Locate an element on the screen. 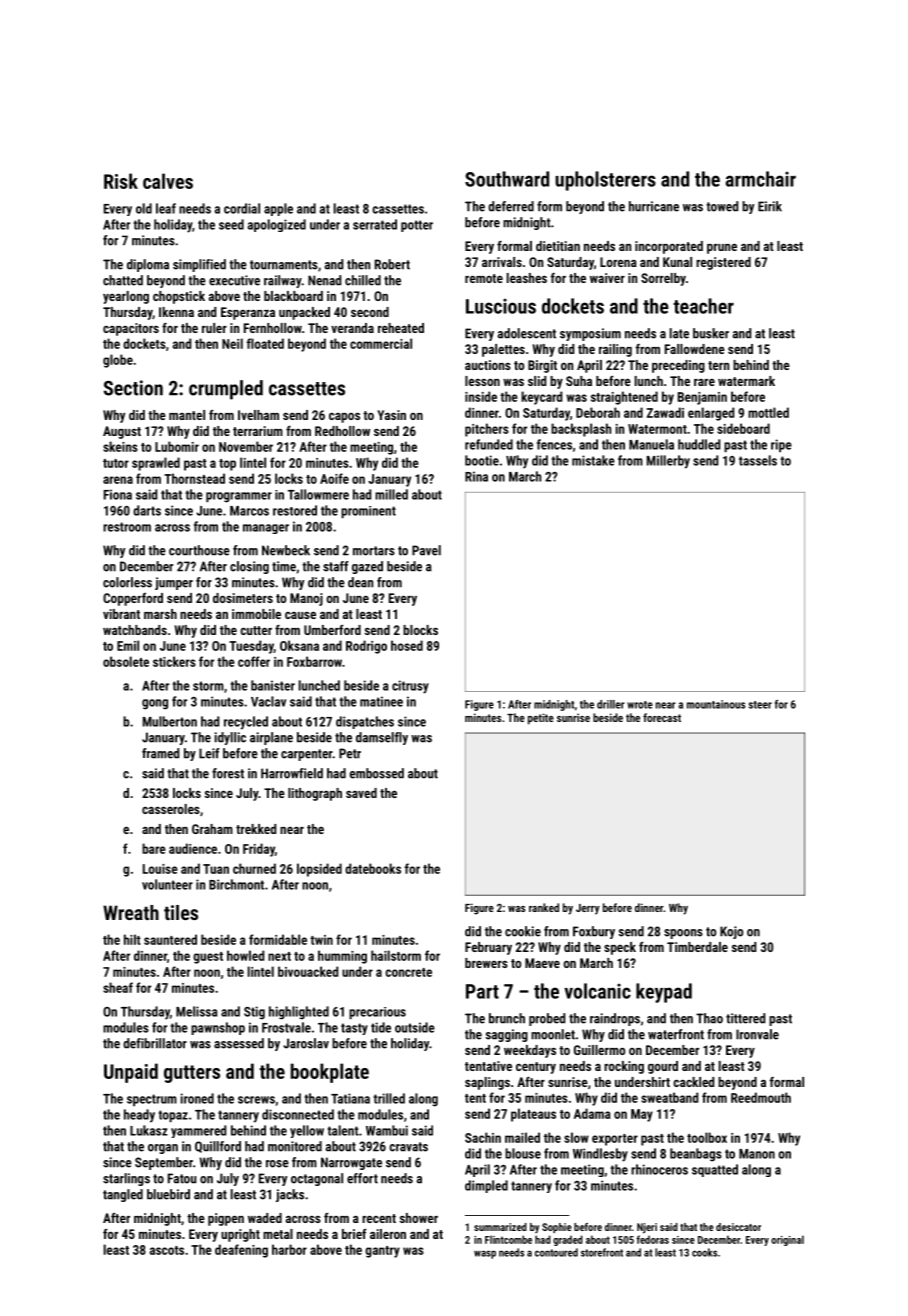 The image size is (908, 1316). calves is located at coordinates (168, 181).
